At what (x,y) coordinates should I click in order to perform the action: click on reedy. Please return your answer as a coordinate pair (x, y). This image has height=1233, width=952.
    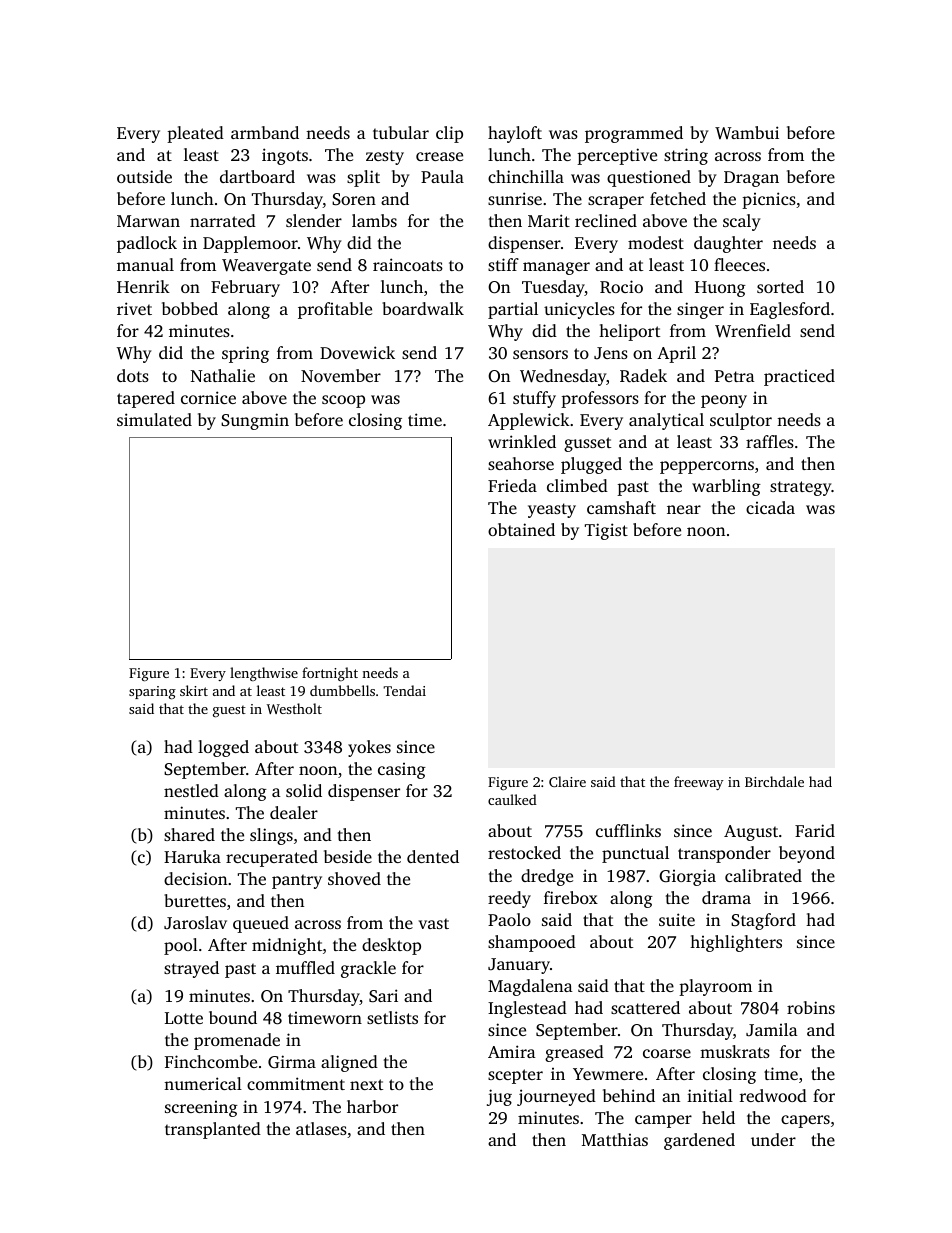
    Looking at the image, I should click on (509, 899).
